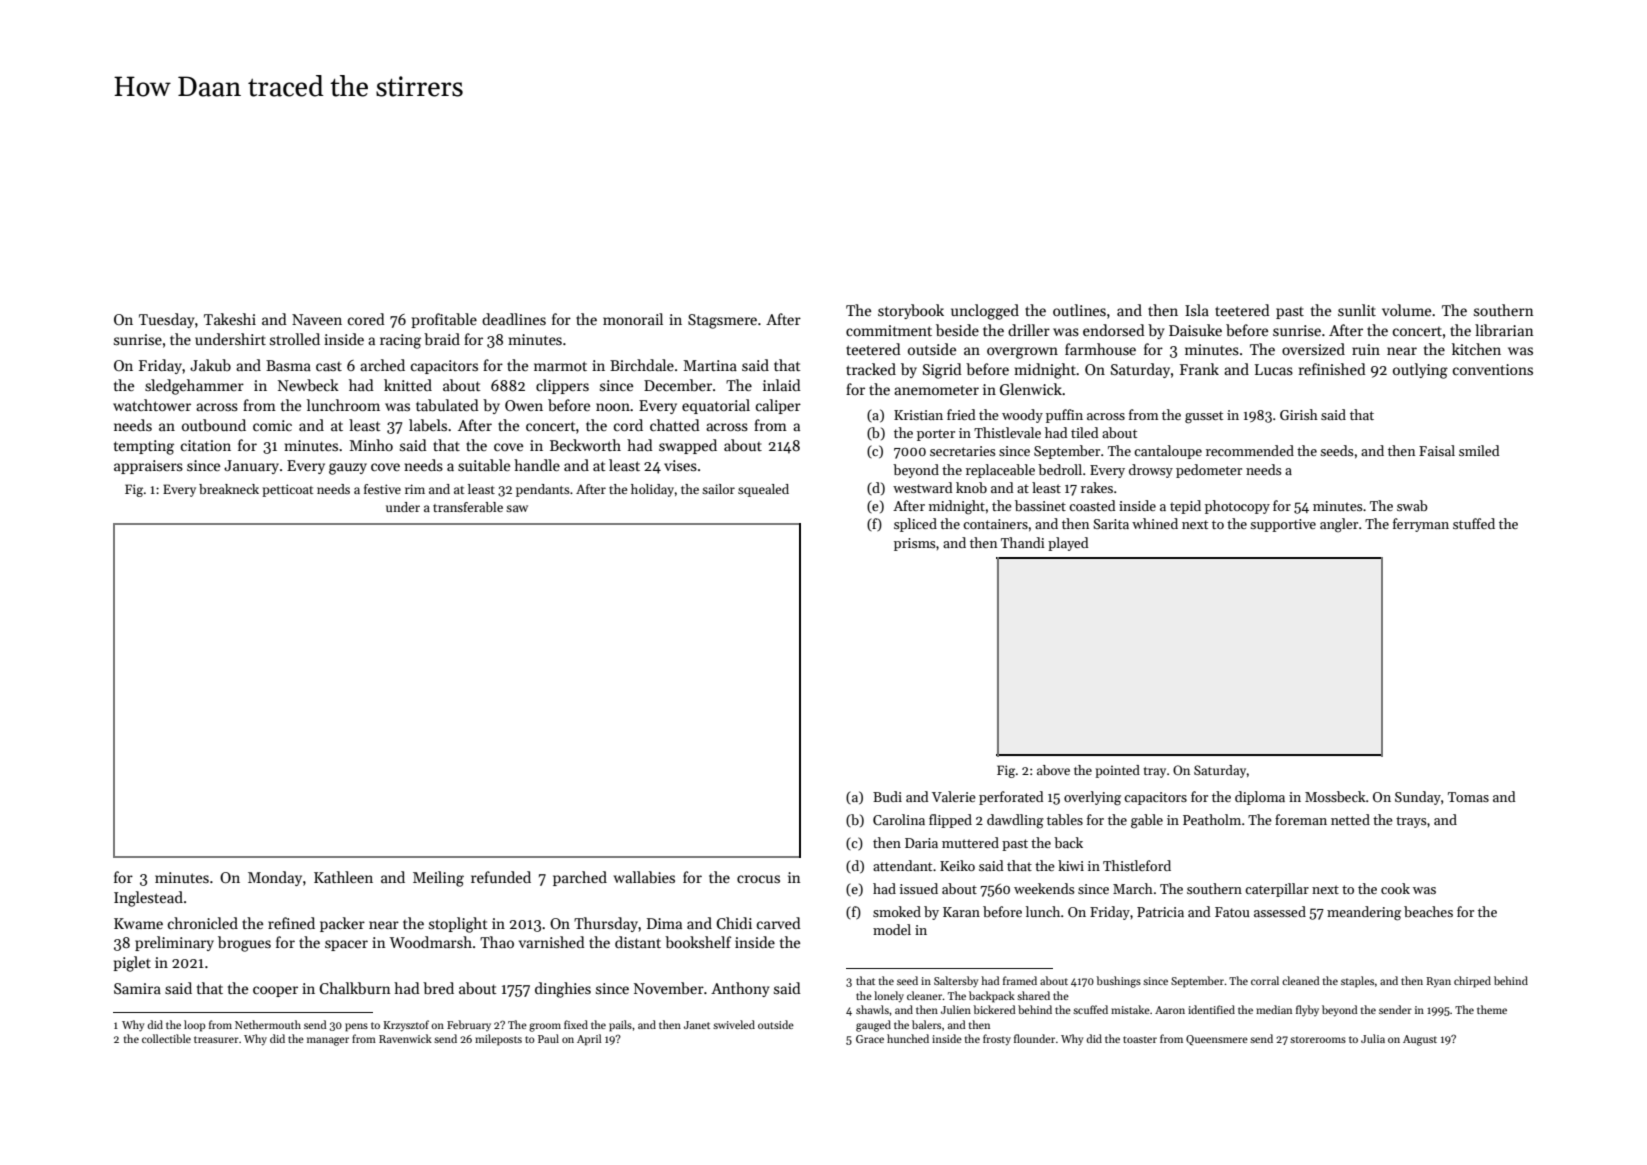 The image size is (1647, 1165). What do you see at coordinates (229, 489) in the page?
I see `breakneck` at bounding box center [229, 489].
